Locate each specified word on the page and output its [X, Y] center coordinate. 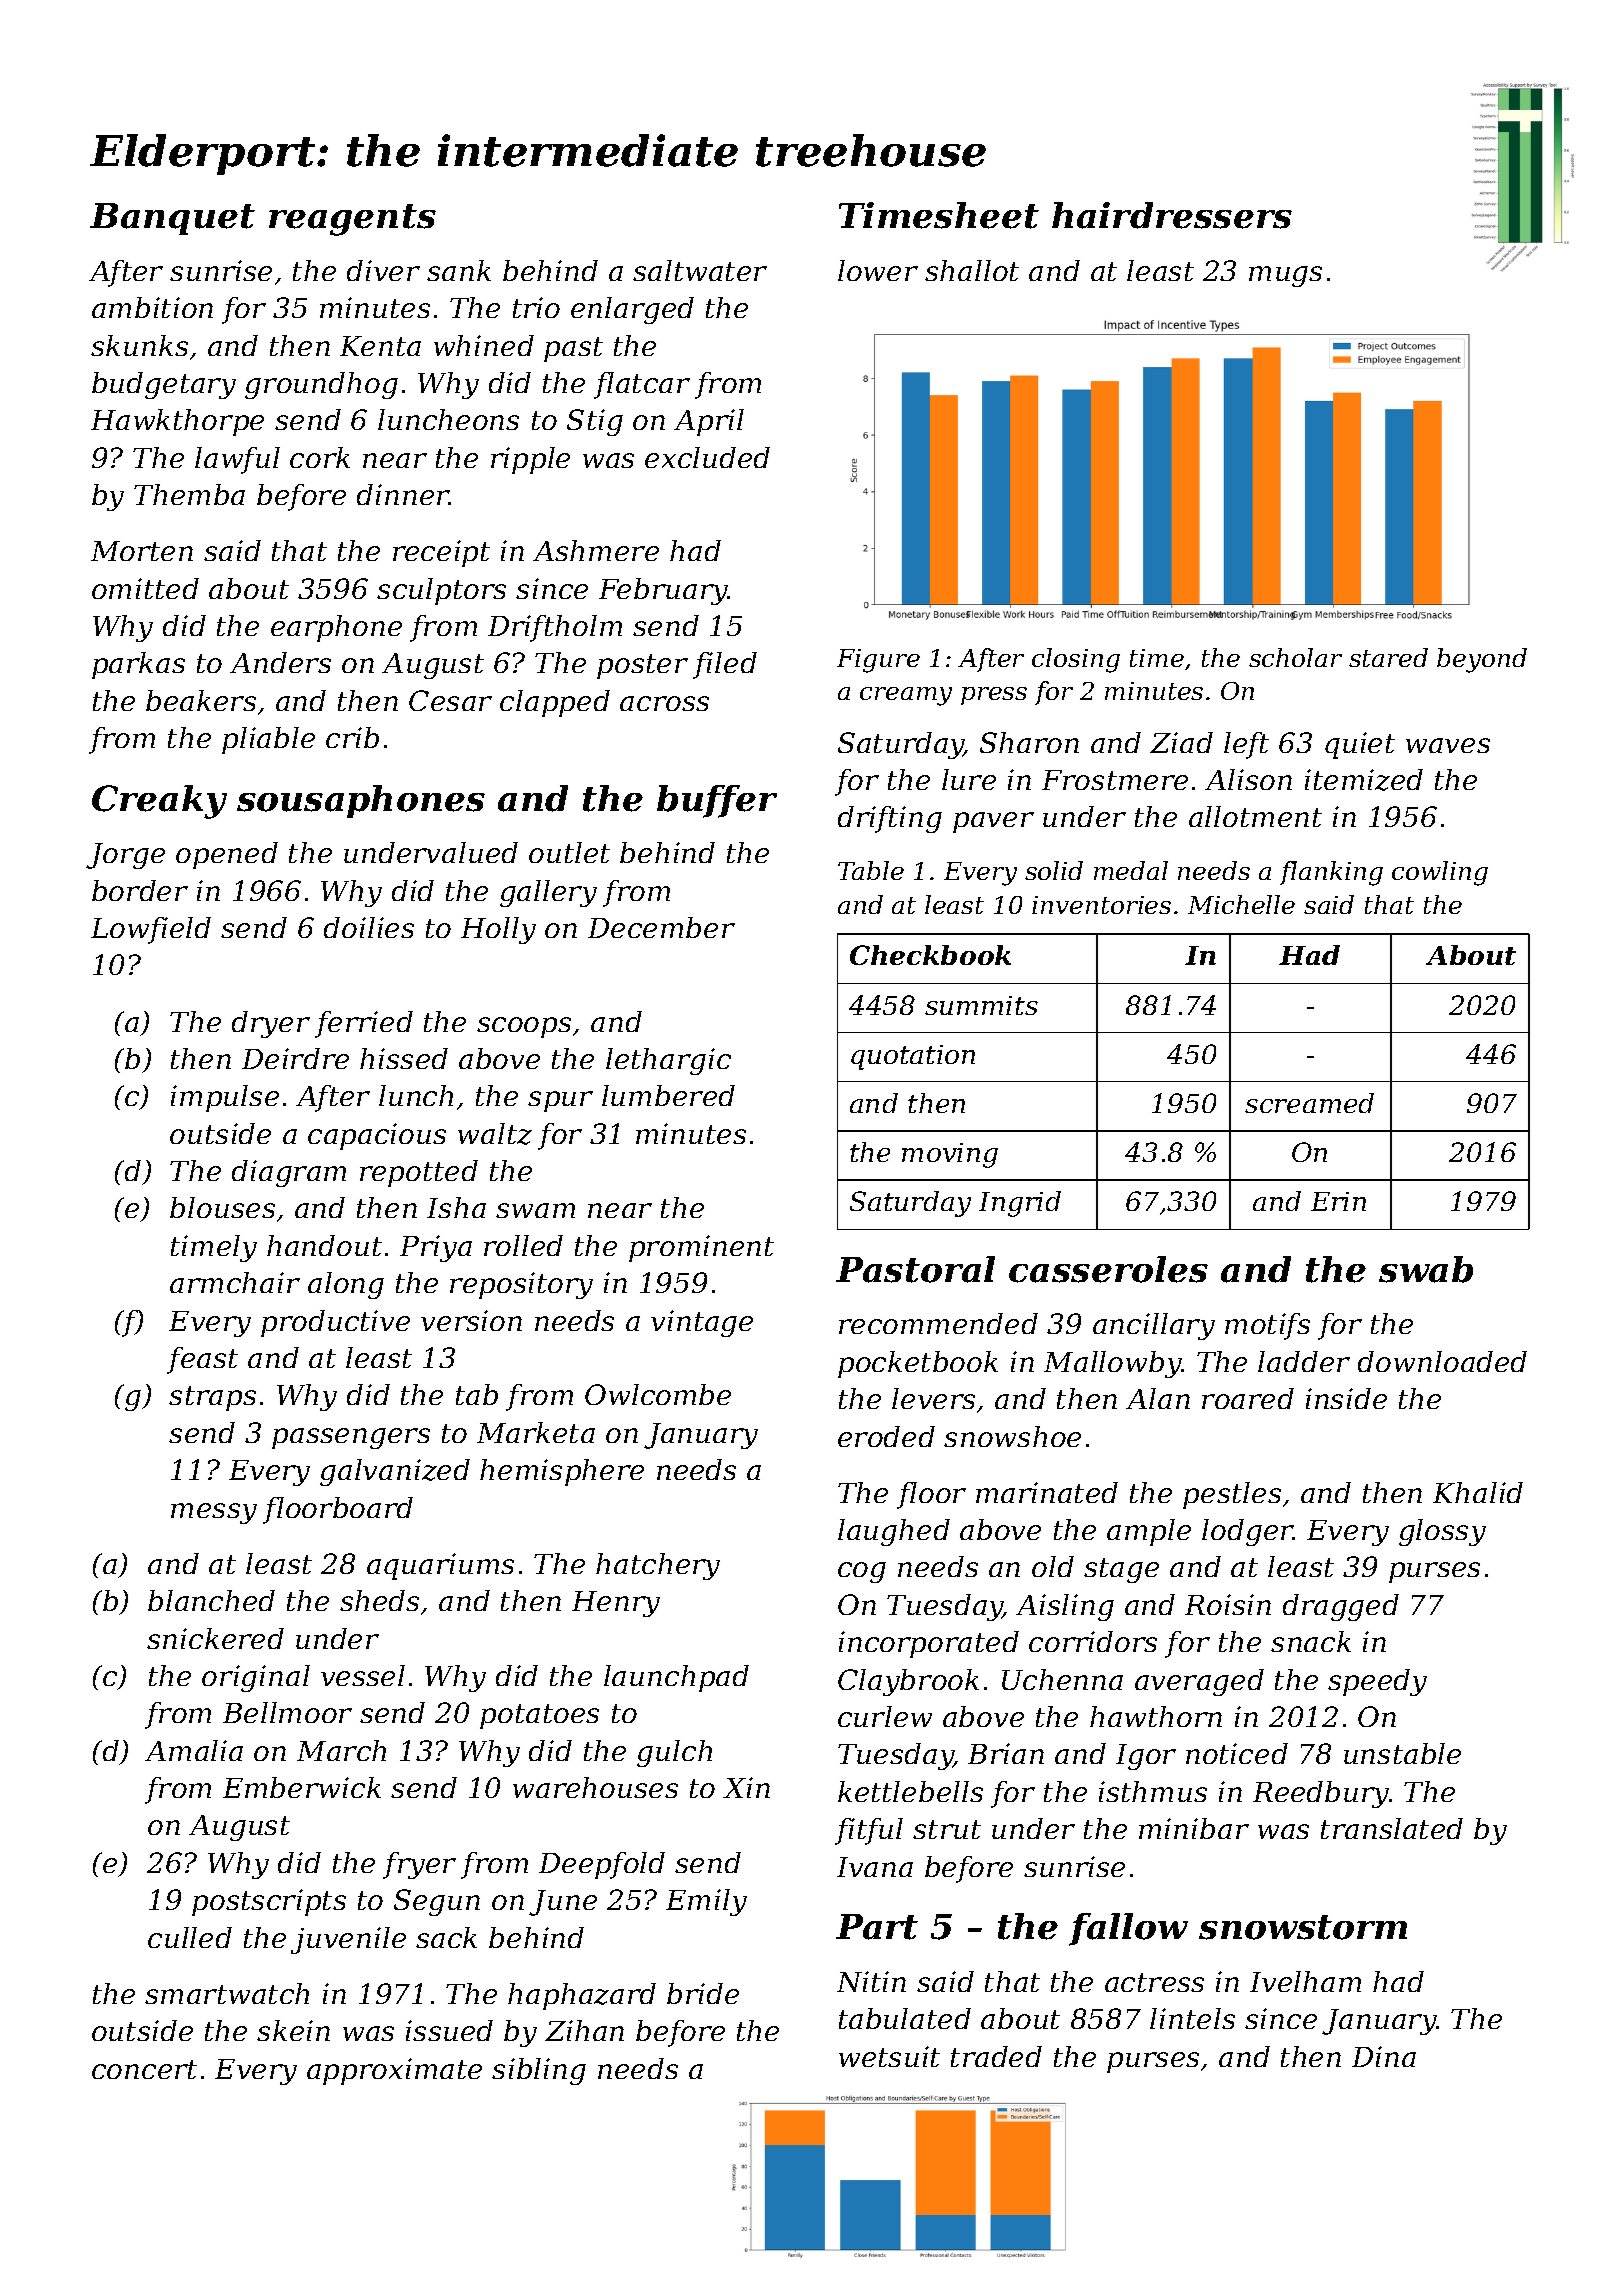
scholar [1295, 657]
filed [725, 665]
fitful [869, 1831]
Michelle [1241, 904]
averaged [1199, 1682]
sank [459, 270]
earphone [336, 628]
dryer [271, 1024]
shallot [972, 270]
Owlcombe [658, 1394]
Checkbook [930, 955]
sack [446, 1937]
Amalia [194, 1750]
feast [202, 1360]
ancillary [1154, 1326]
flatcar [642, 385]
